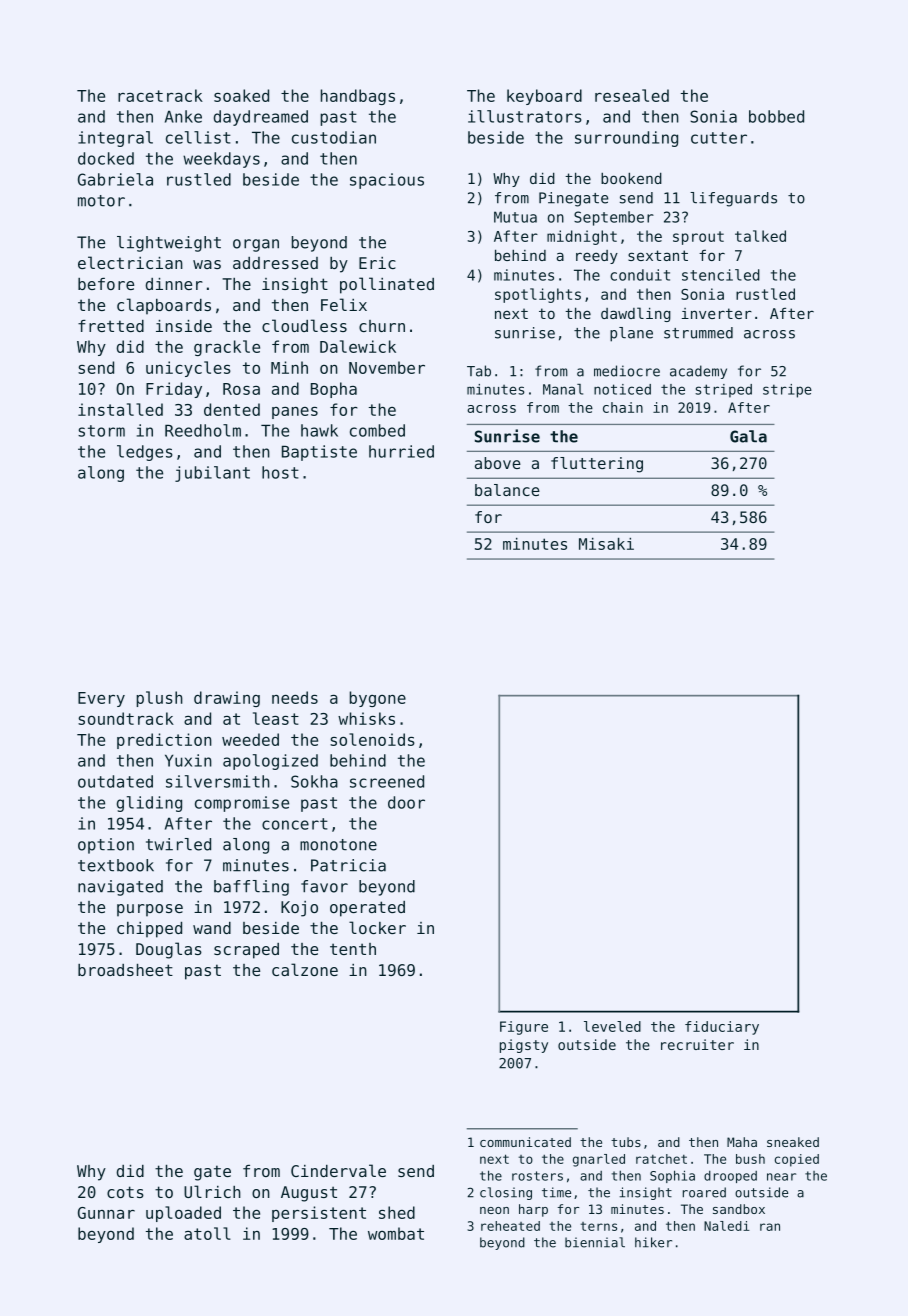 This screenshot has height=1316, width=908. What do you see at coordinates (250, 739) in the screenshot?
I see `weeded` at bounding box center [250, 739].
